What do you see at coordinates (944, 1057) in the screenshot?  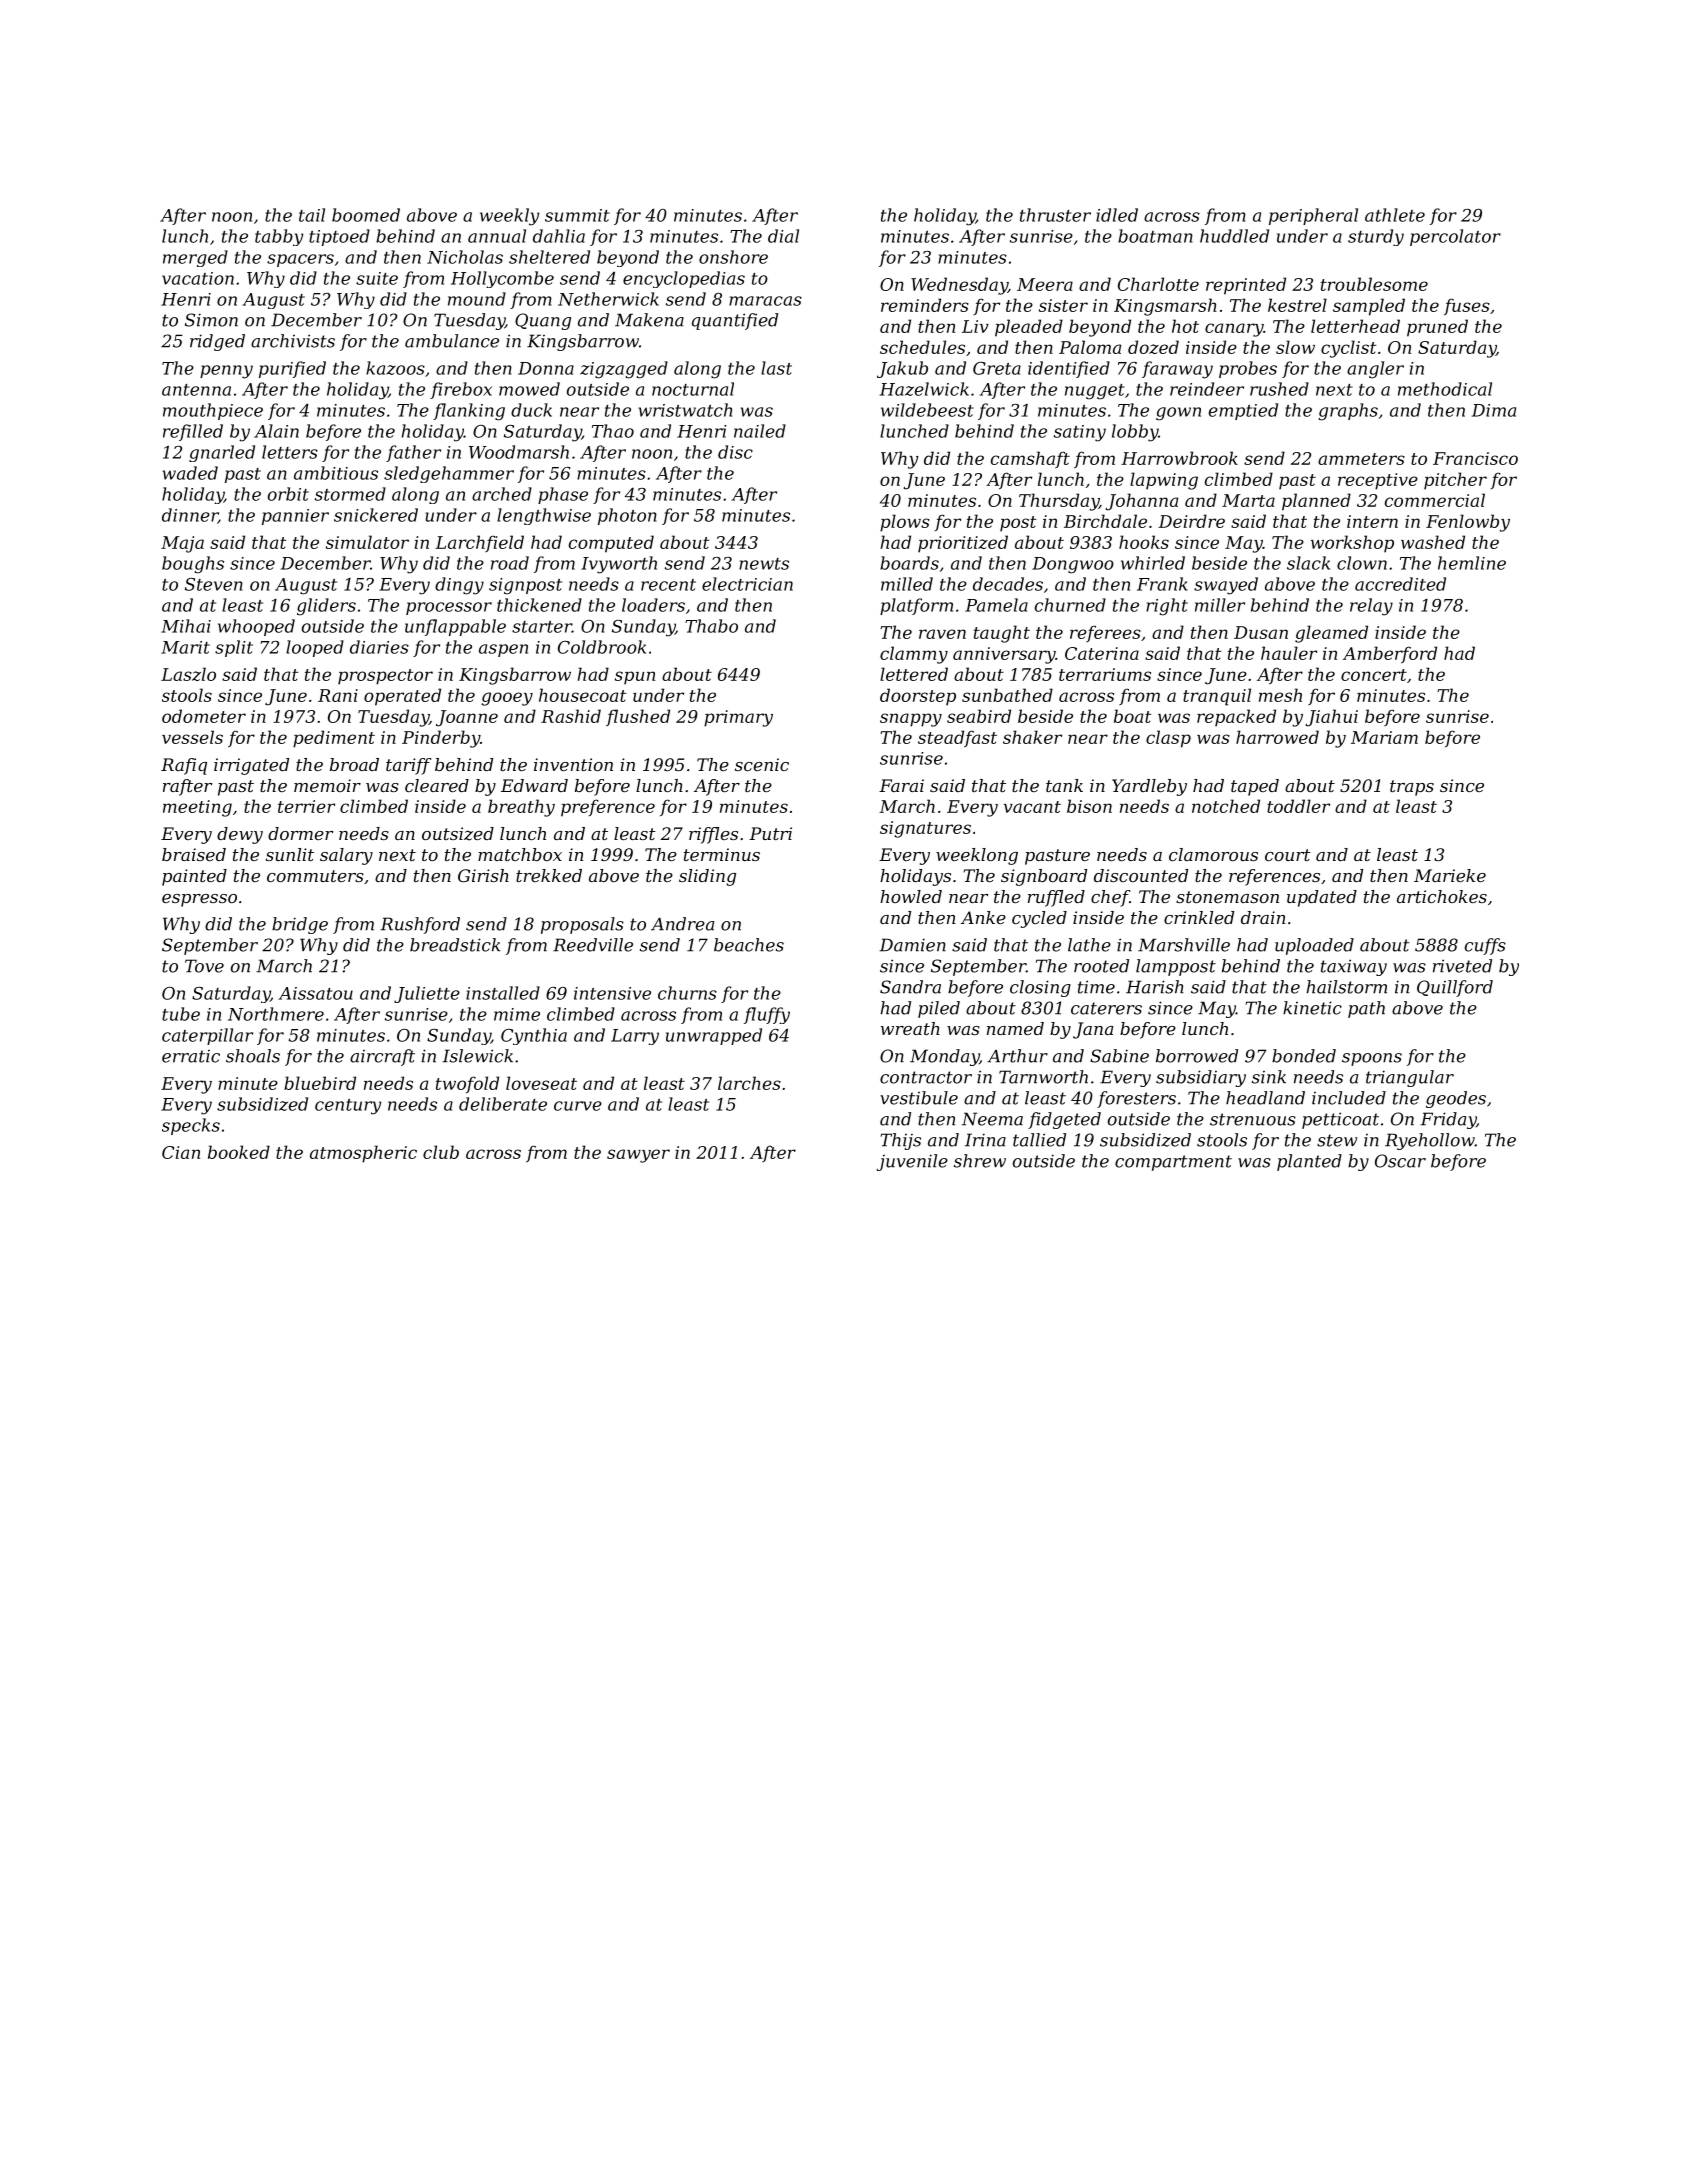 I see `Monday` at bounding box center [944, 1057].
